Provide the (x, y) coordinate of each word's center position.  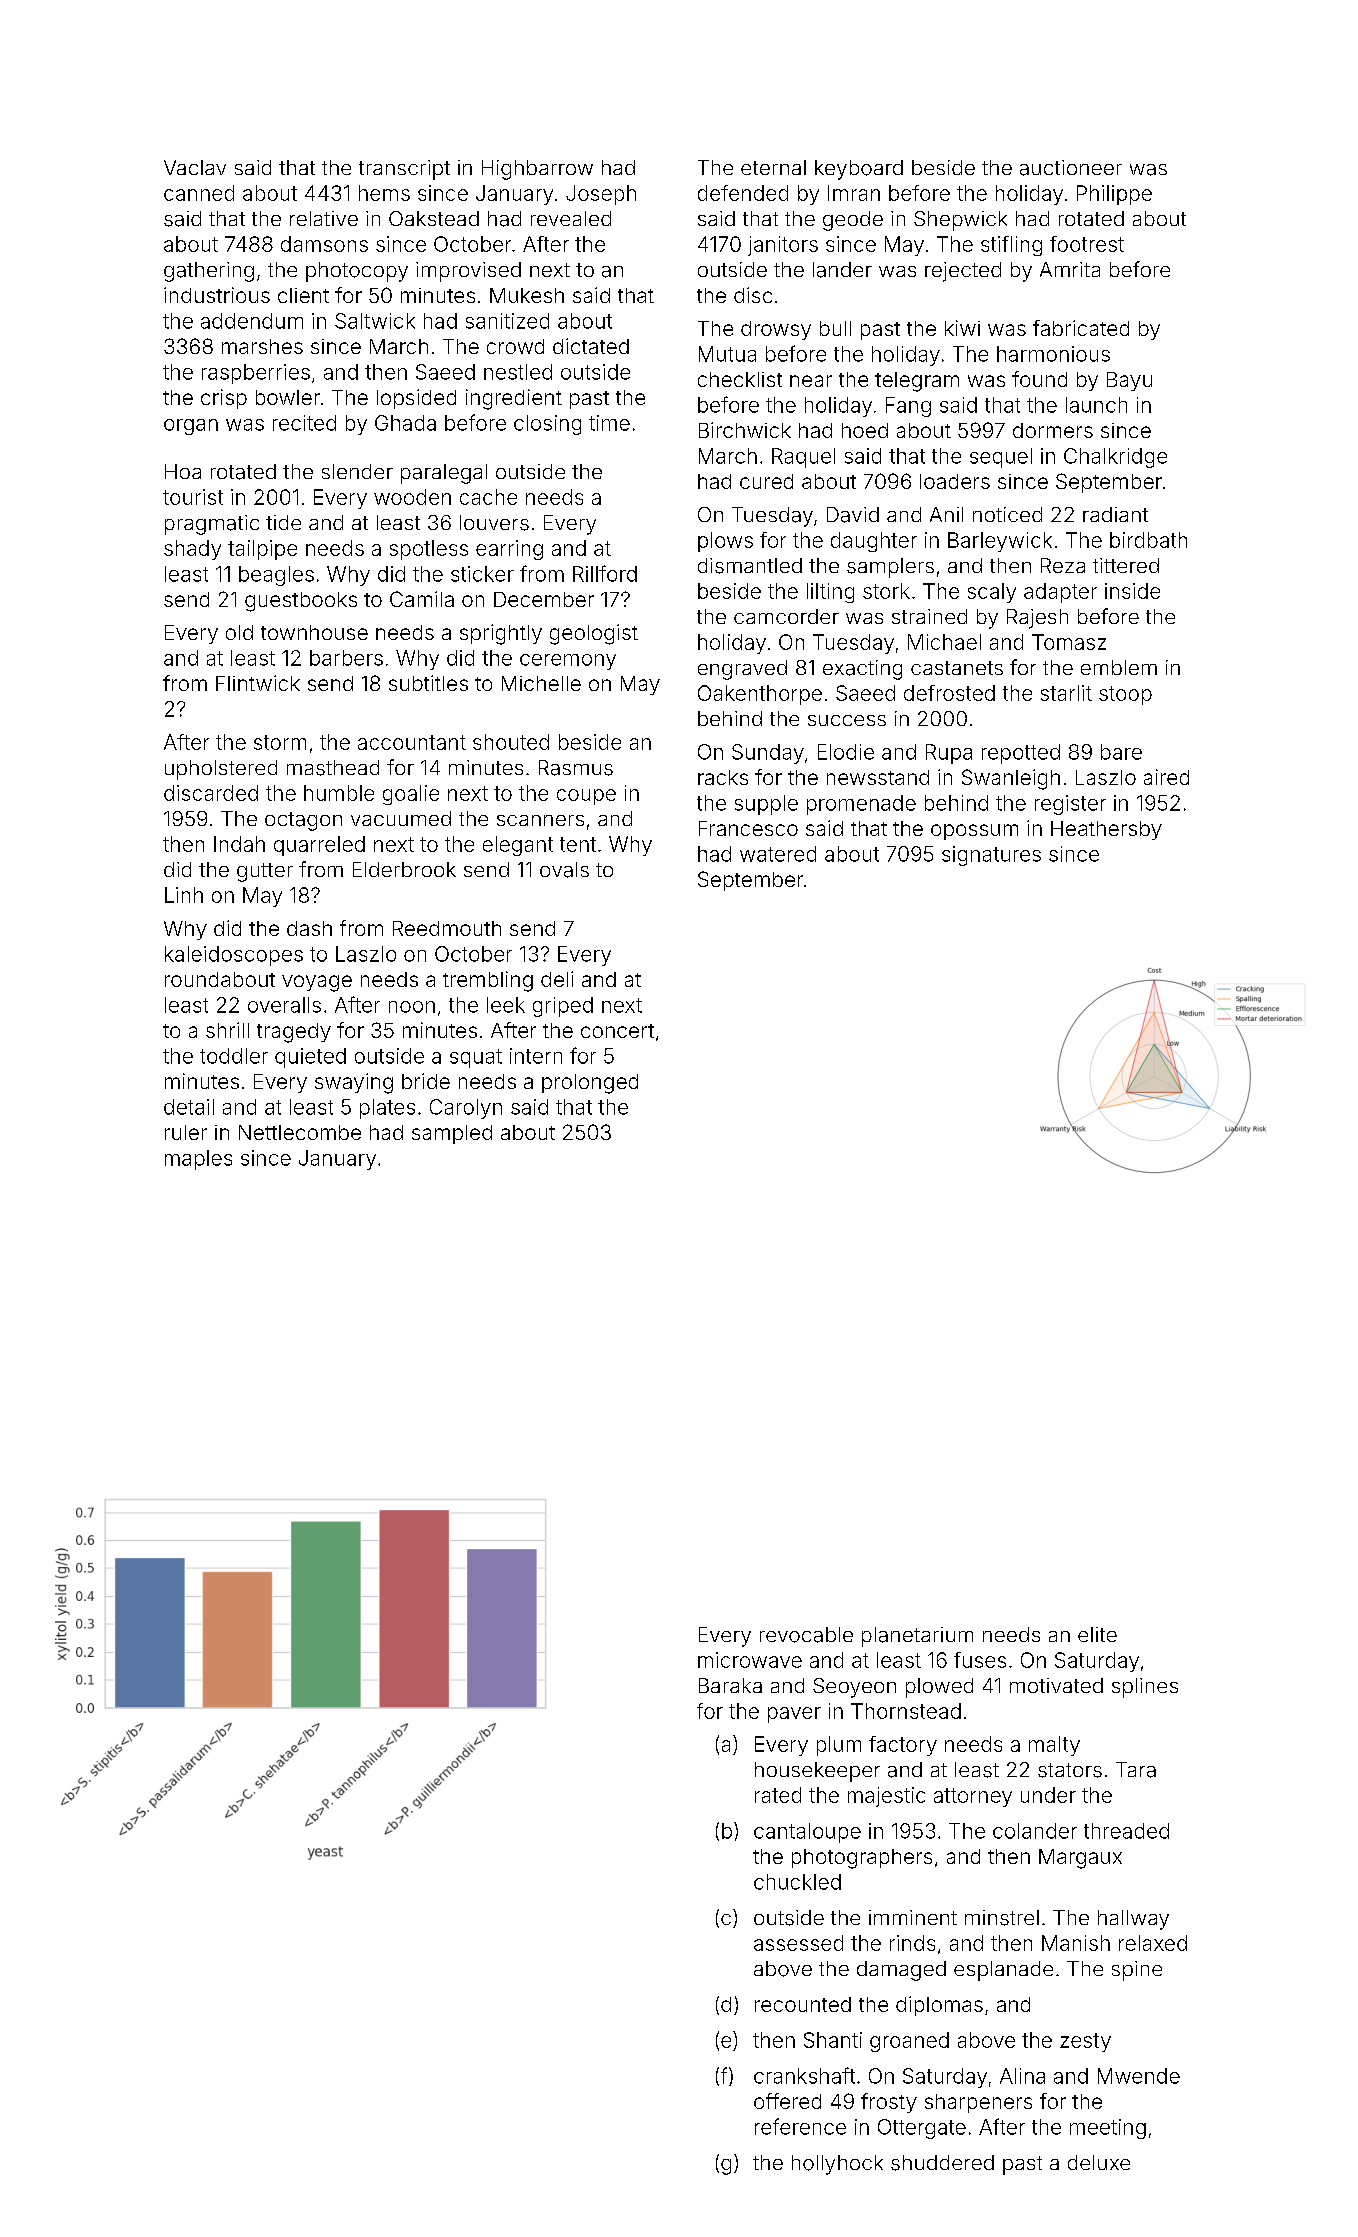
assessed (798, 1943)
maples (198, 1160)
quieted (310, 1058)
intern (536, 1056)
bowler (288, 397)
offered (787, 2101)
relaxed (1153, 1943)
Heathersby (1106, 830)
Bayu (1129, 381)
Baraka (730, 1685)
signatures (991, 856)
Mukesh (527, 295)
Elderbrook (404, 869)
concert (617, 1031)
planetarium (917, 1637)
